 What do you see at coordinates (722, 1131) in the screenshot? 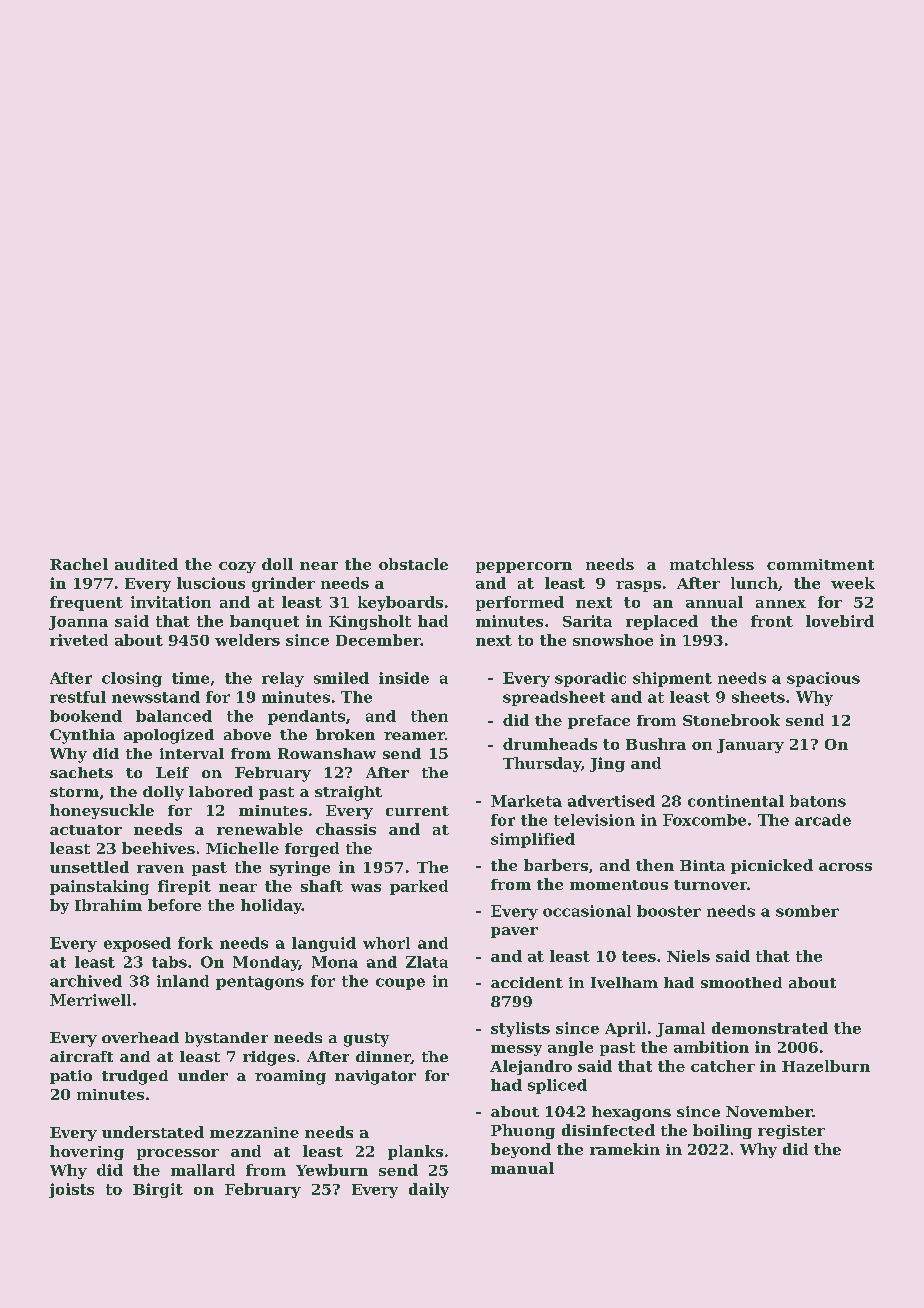
I see `boiling` at bounding box center [722, 1131].
